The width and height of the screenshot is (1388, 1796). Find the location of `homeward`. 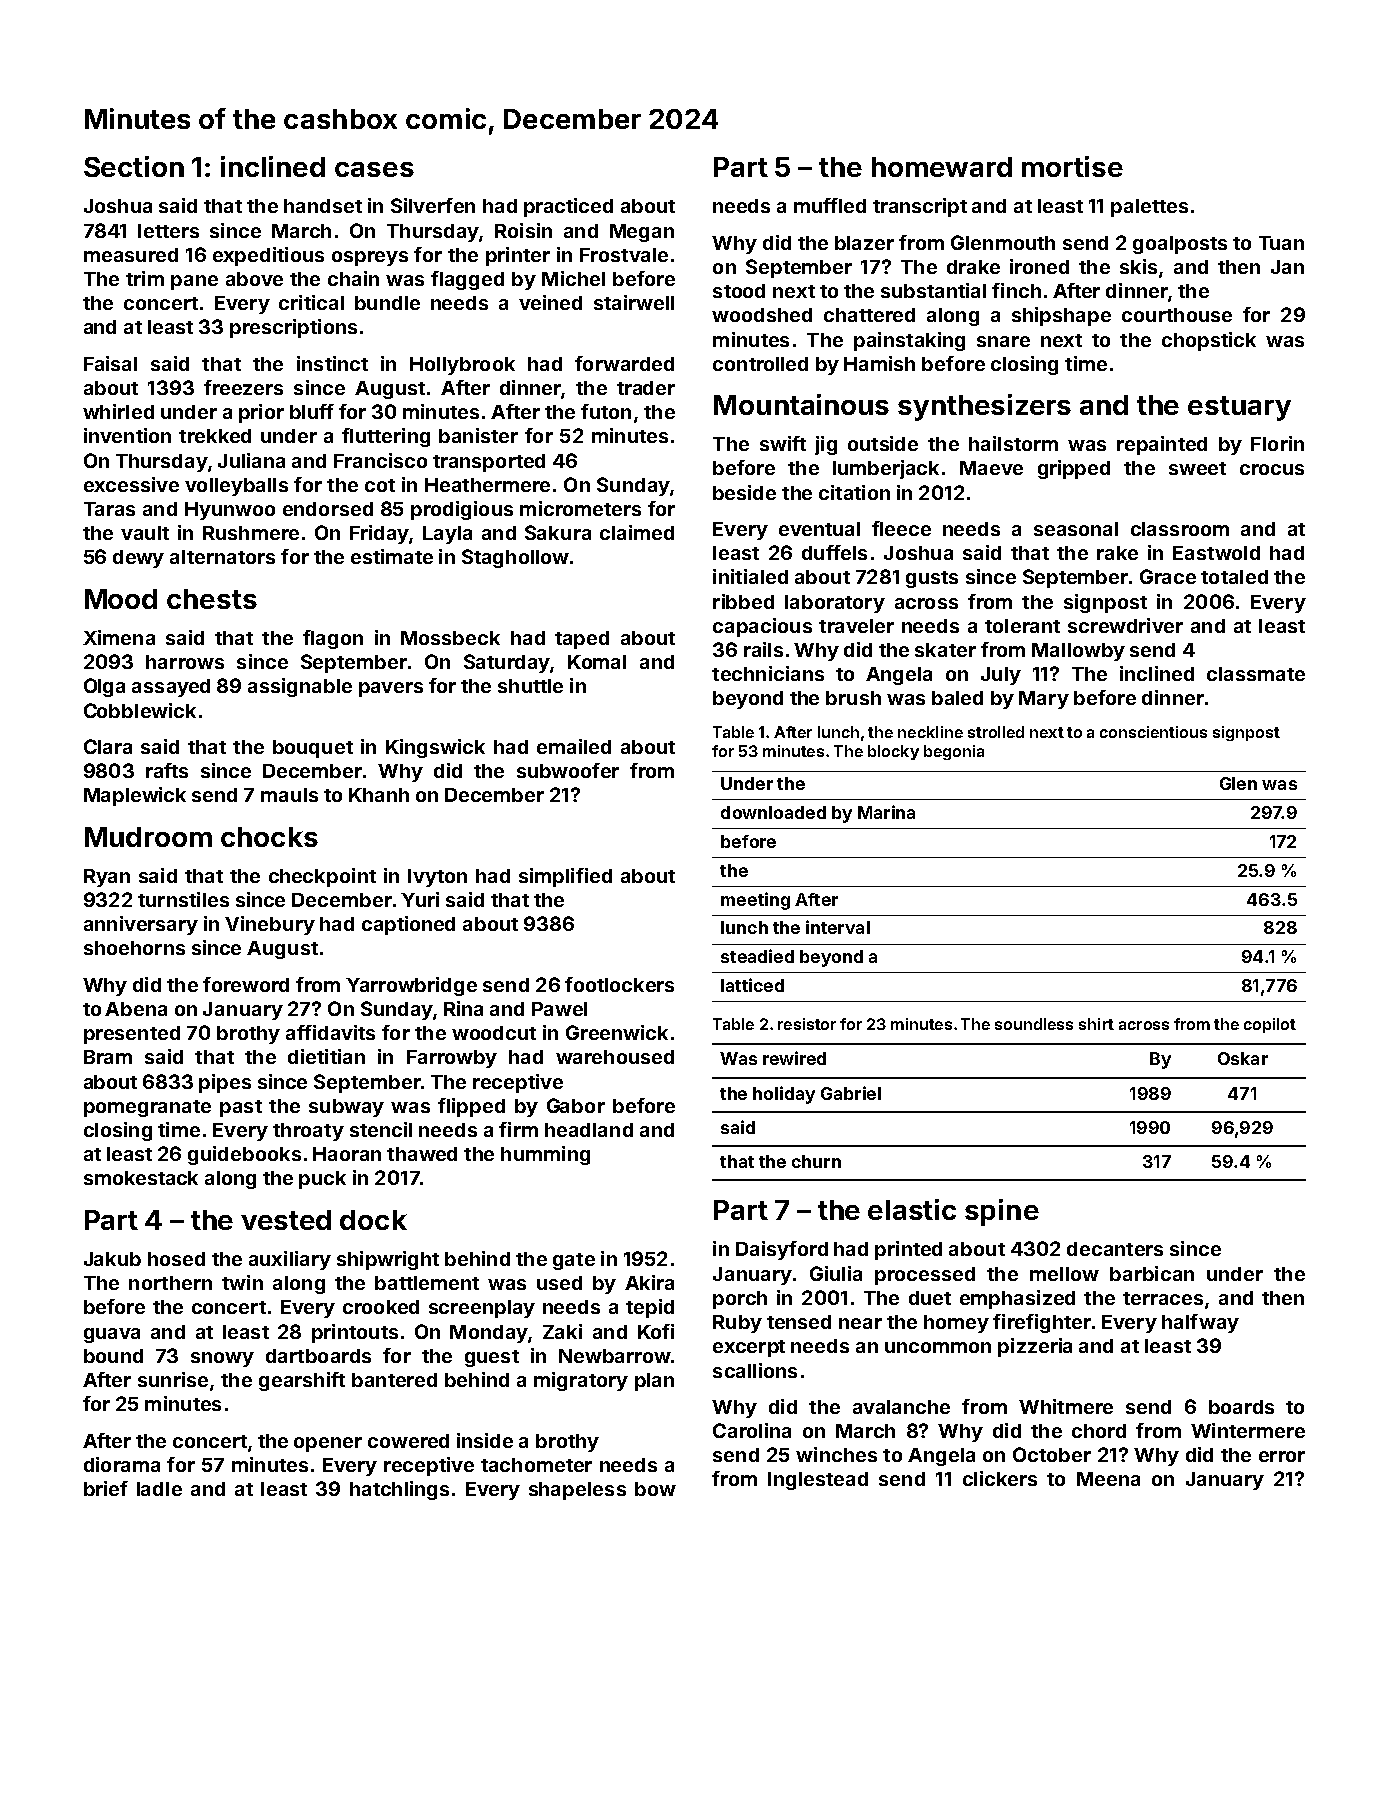

homeward is located at coordinates (942, 167).
